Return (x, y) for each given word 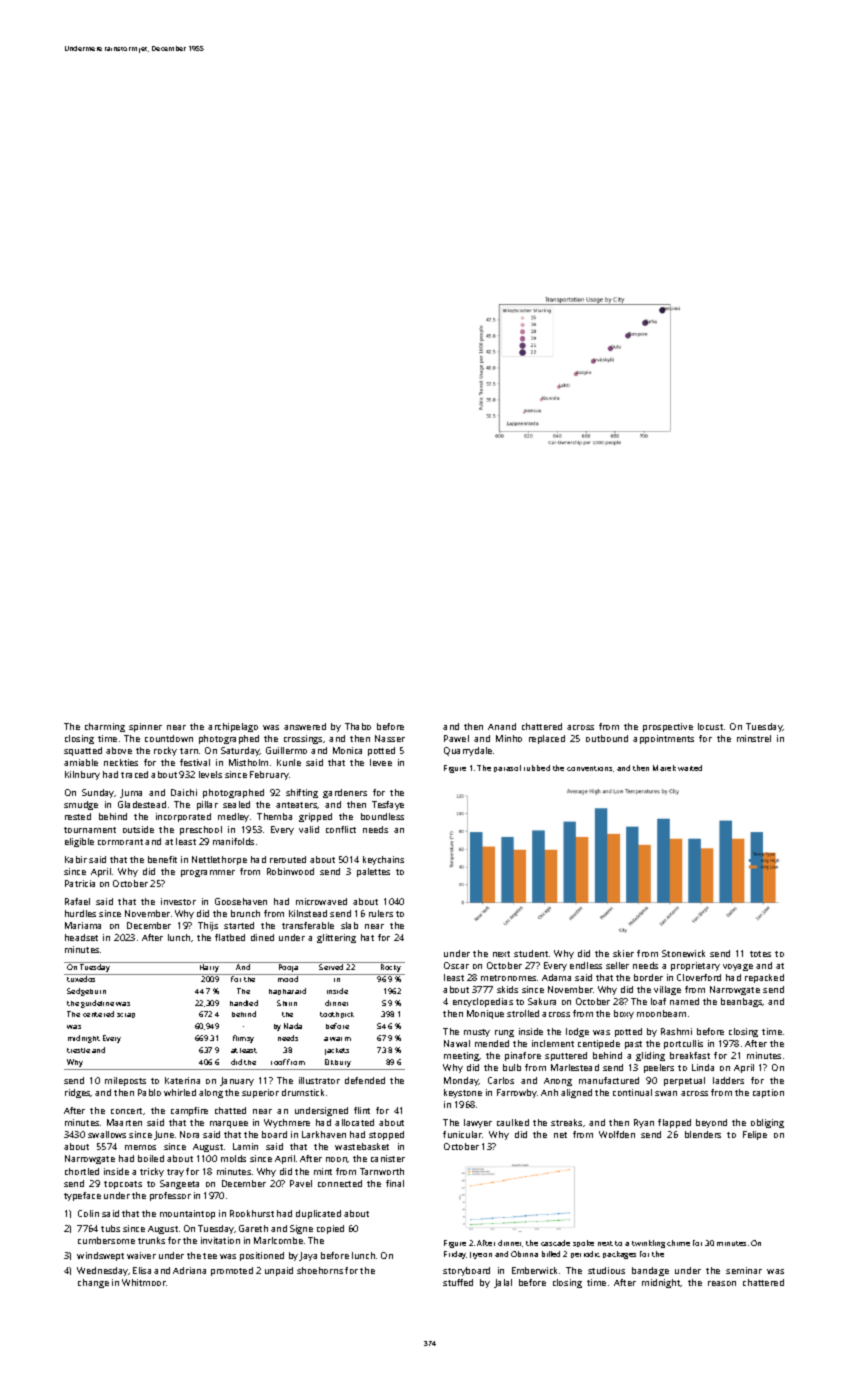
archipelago (233, 727)
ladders (728, 1080)
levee (381, 762)
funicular (462, 1134)
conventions (589, 768)
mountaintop (187, 1214)
